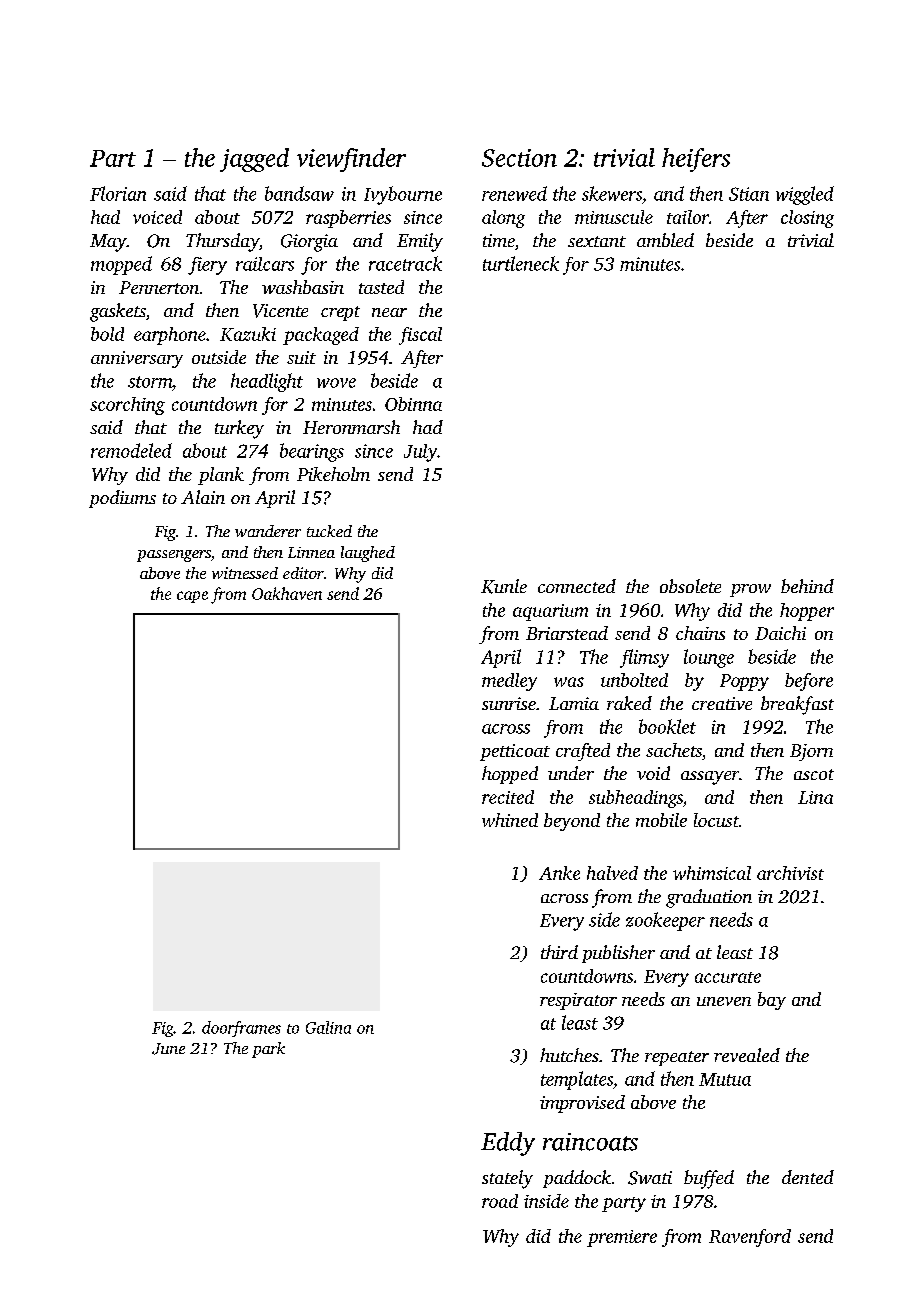 Image resolution: width=924 pixels, height=1314 pixels. What do you see at coordinates (780, 633) in the image?
I see `Daichi` at bounding box center [780, 633].
